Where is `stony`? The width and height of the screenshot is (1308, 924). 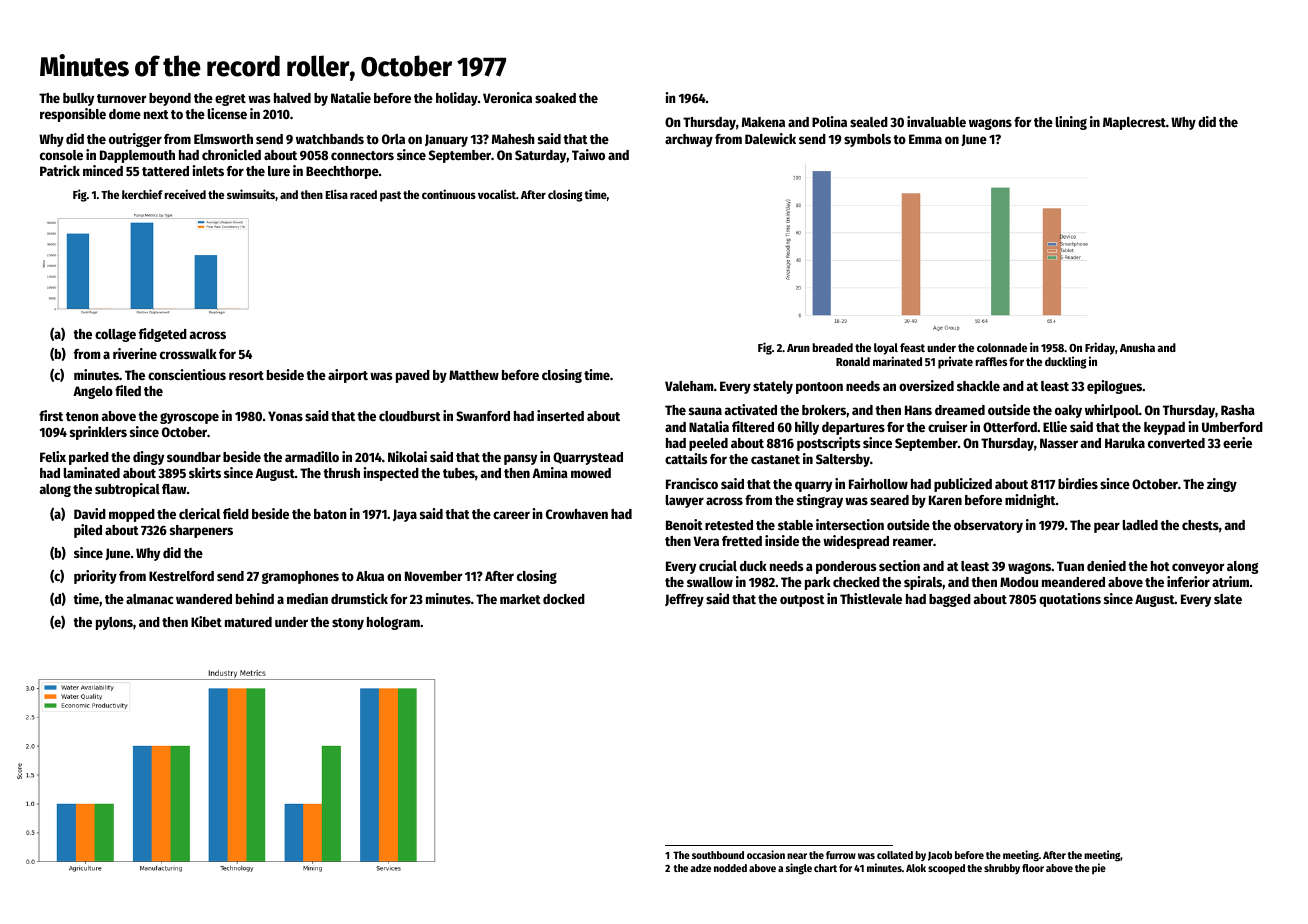
stony is located at coordinates (348, 624).
